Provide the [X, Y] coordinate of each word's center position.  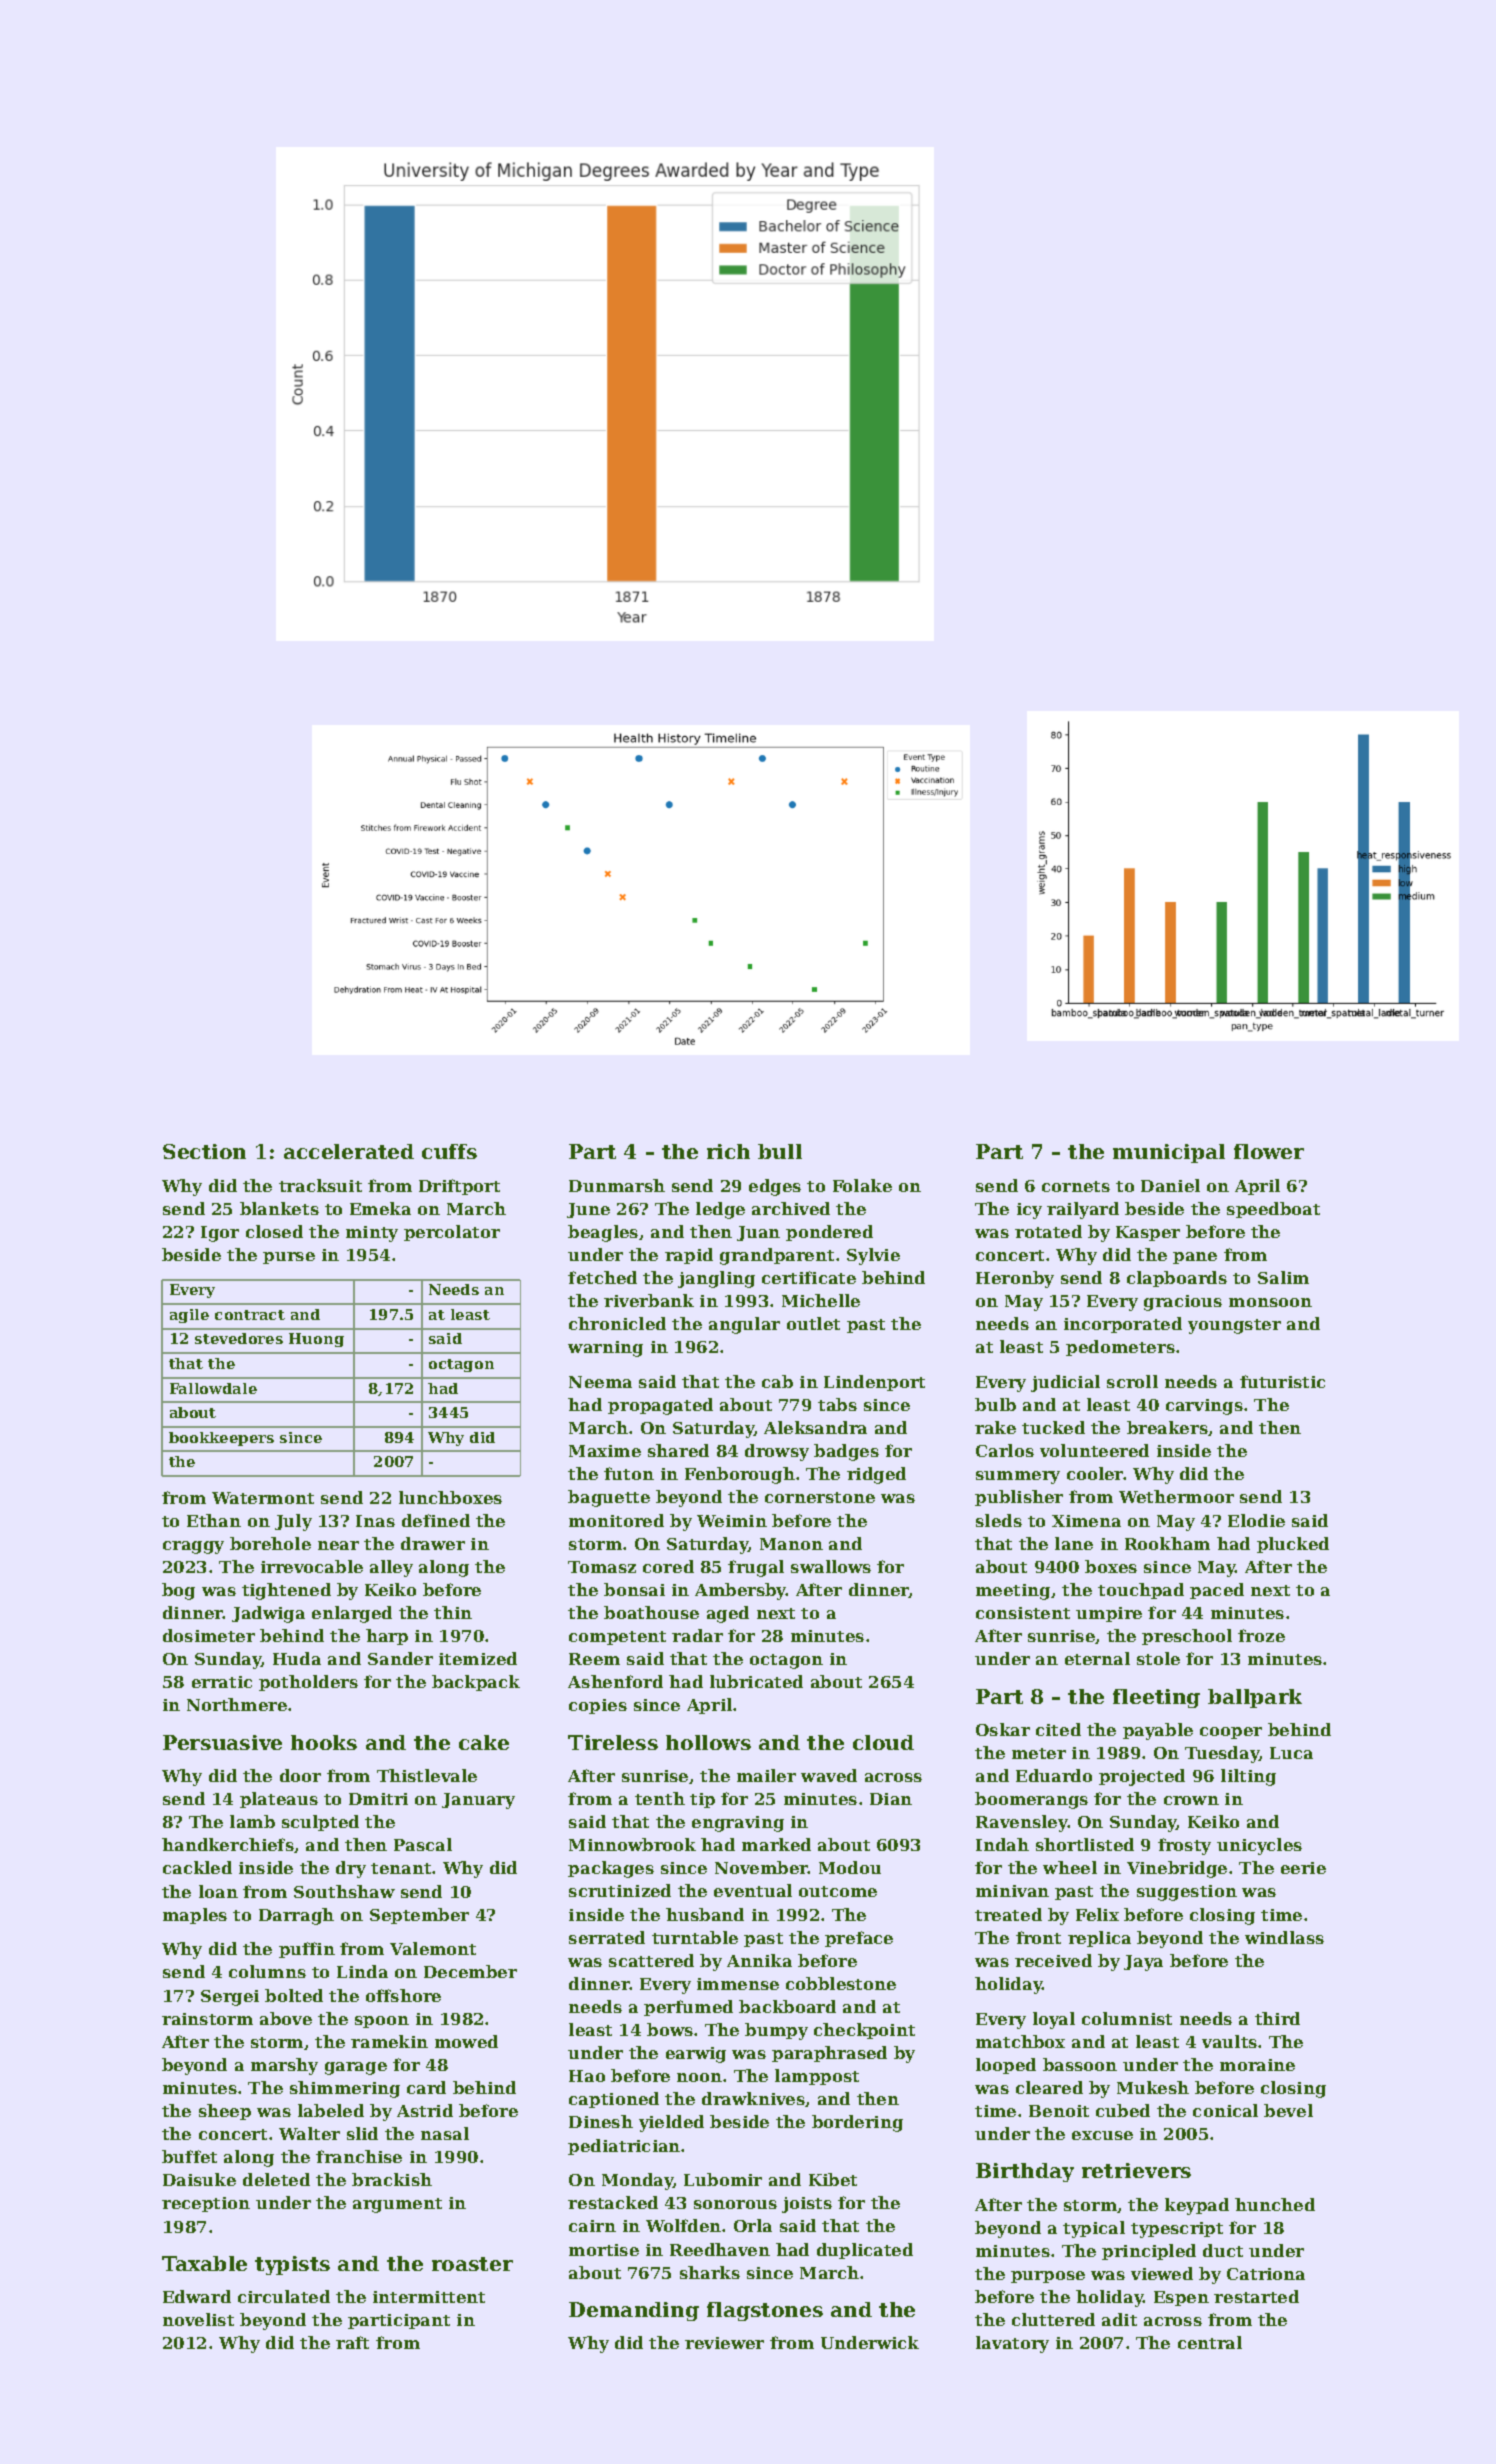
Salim [1283, 1277]
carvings [1204, 1407]
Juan [758, 1233]
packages [611, 1869]
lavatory [1012, 2344]
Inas [375, 1521]
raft [352, 2342]
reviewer [724, 2343]
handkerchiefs [228, 1844]
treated [1008, 1914]
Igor [220, 1234]
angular [744, 1325]
